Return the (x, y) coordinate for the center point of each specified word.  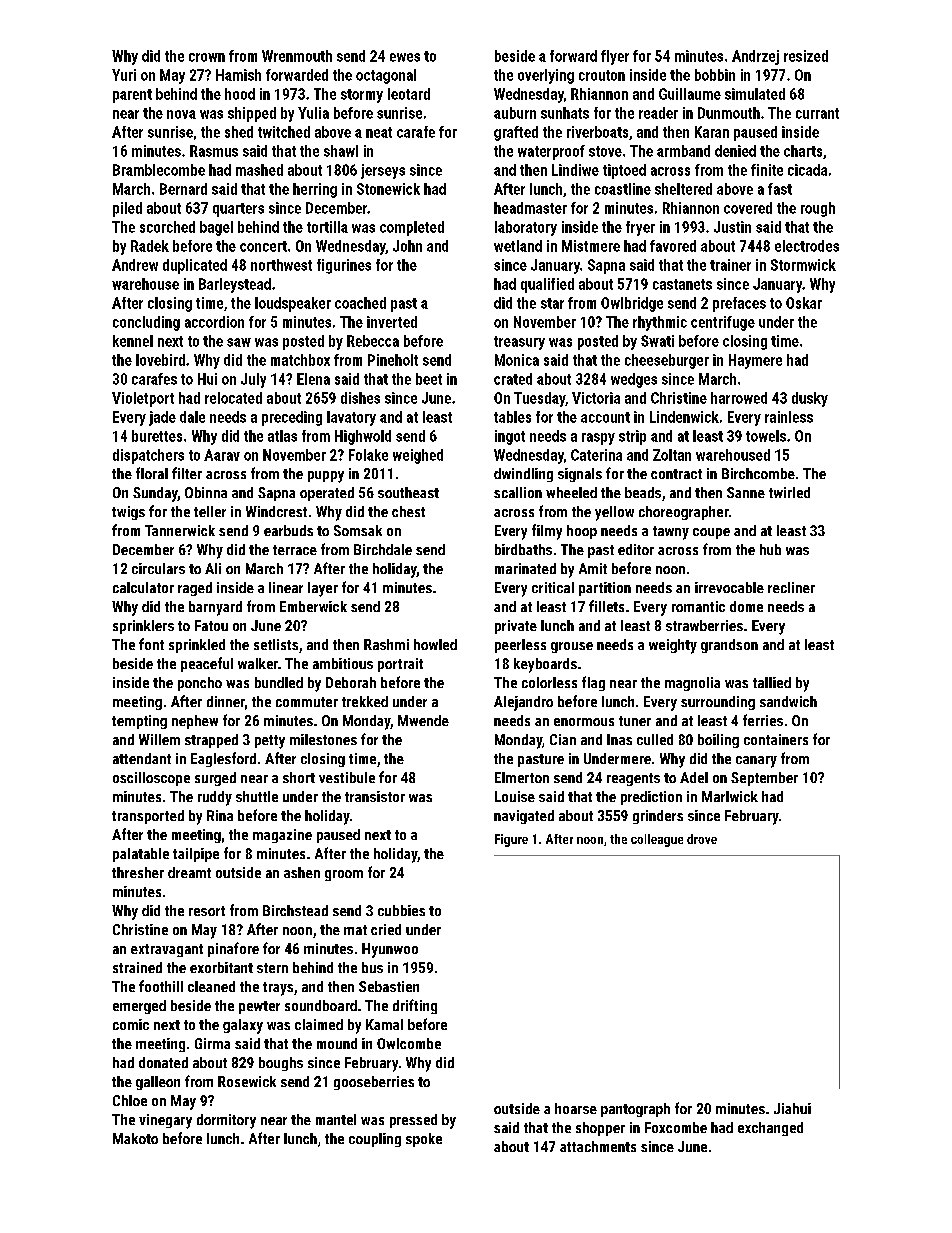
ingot (510, 437)
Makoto (135, 1138)
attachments (598, 1146)
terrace (295, 550)
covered (748, 208)
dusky (810, 399)
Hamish (238, 75)
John (407, 246)
